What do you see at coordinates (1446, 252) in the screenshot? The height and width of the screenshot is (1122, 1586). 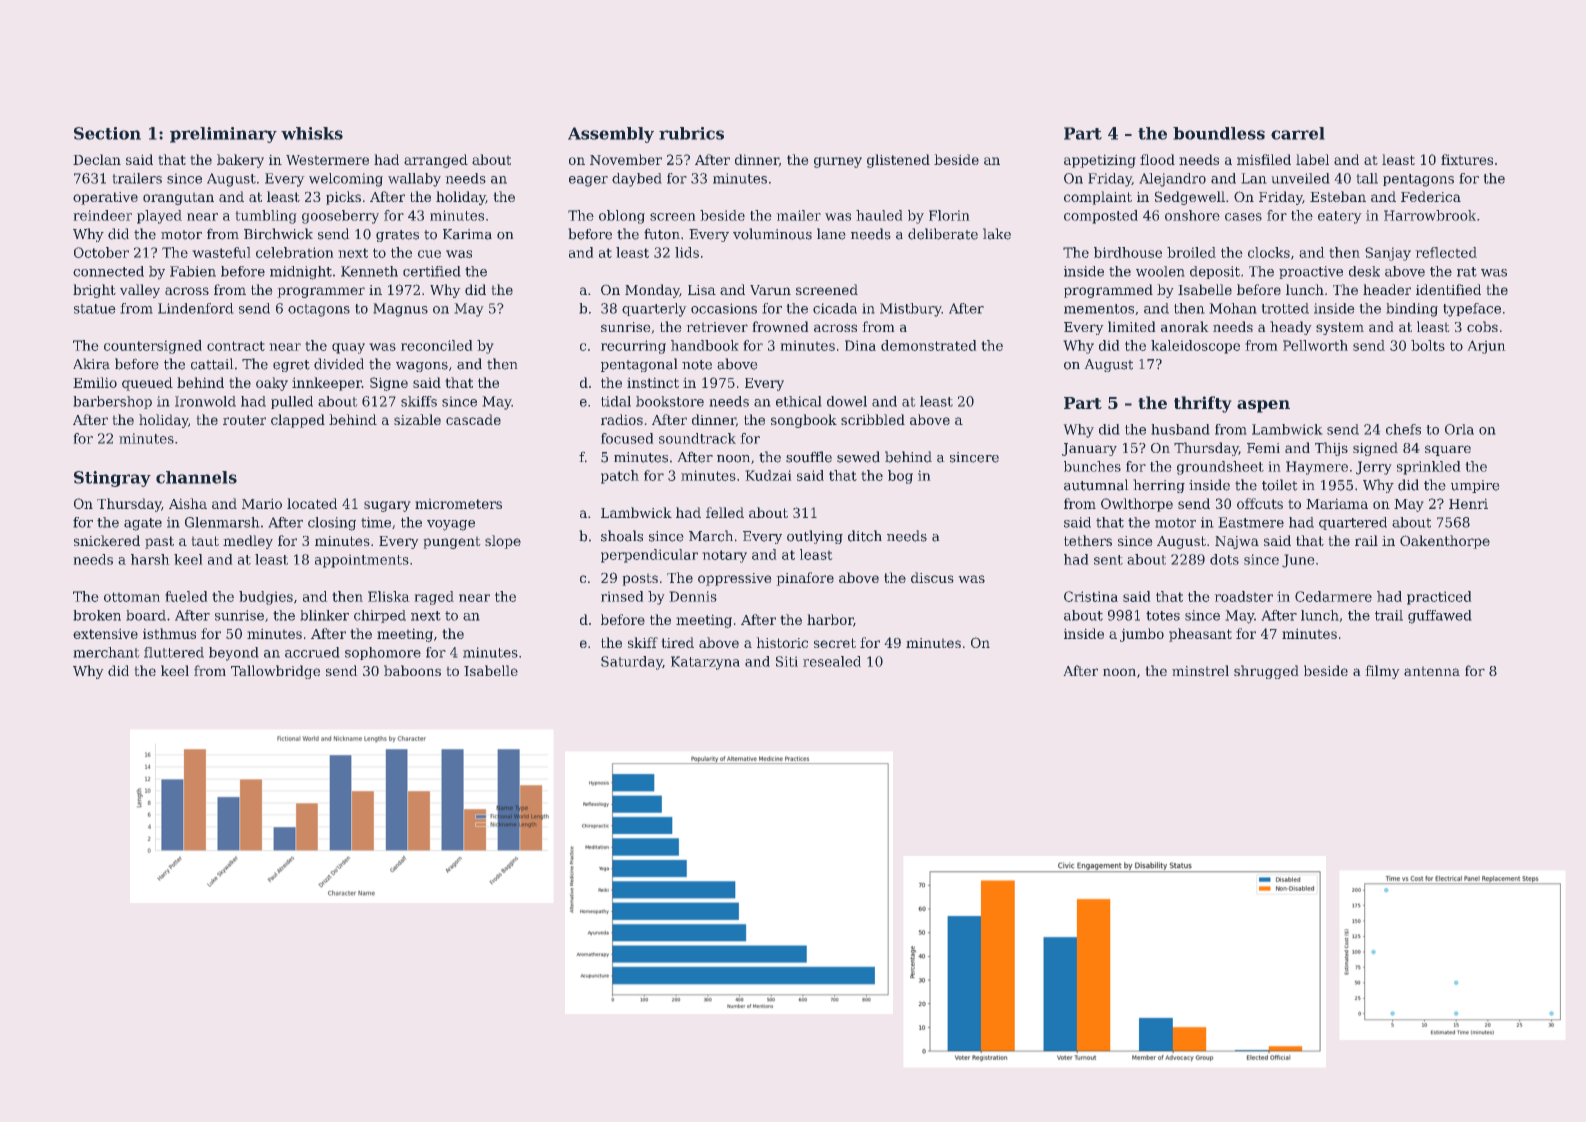 I see `reflected` at bounding box center [1446, 252].
